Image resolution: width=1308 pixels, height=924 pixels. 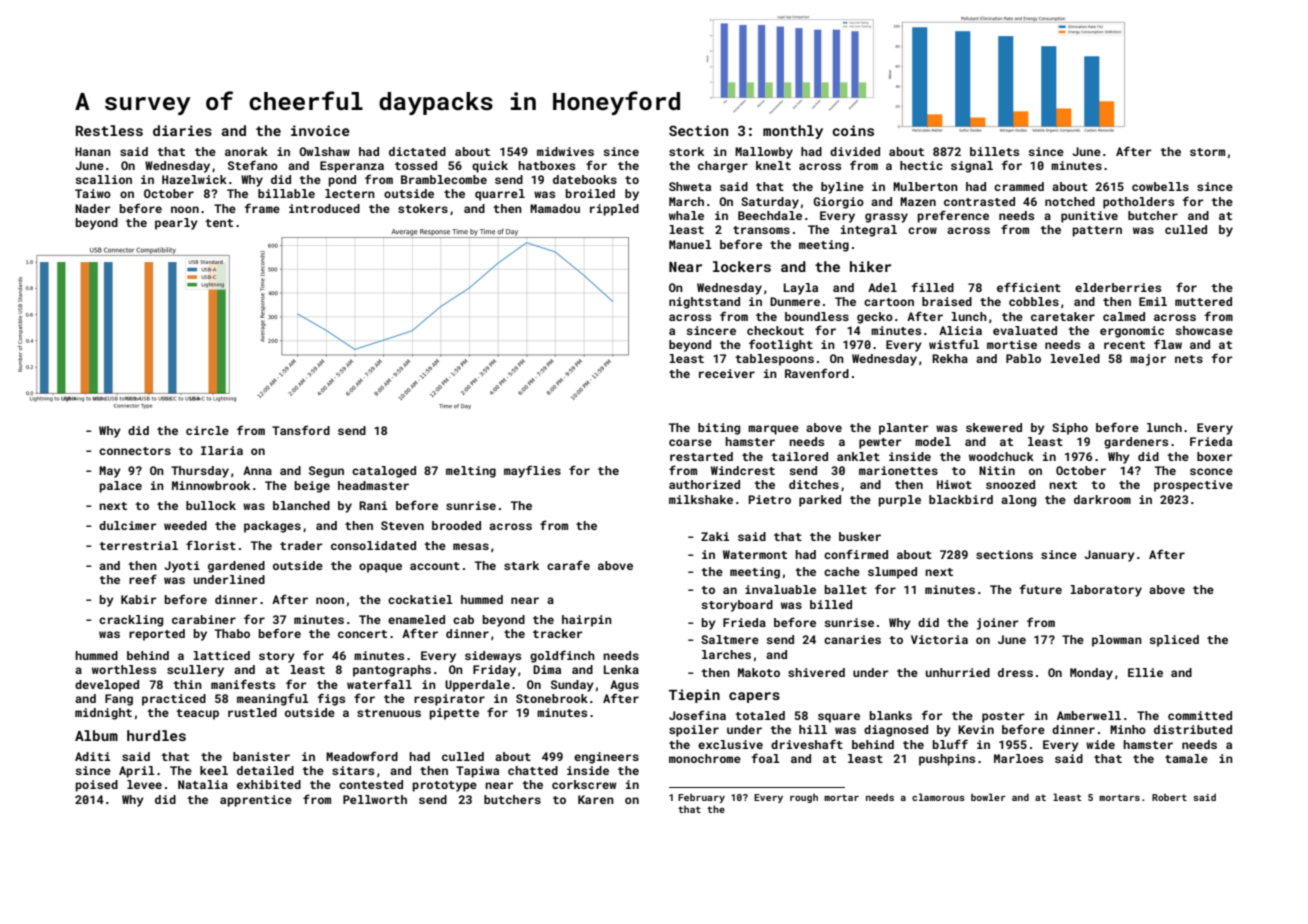 I want to click on Restless, so click(x=109, y=130).
